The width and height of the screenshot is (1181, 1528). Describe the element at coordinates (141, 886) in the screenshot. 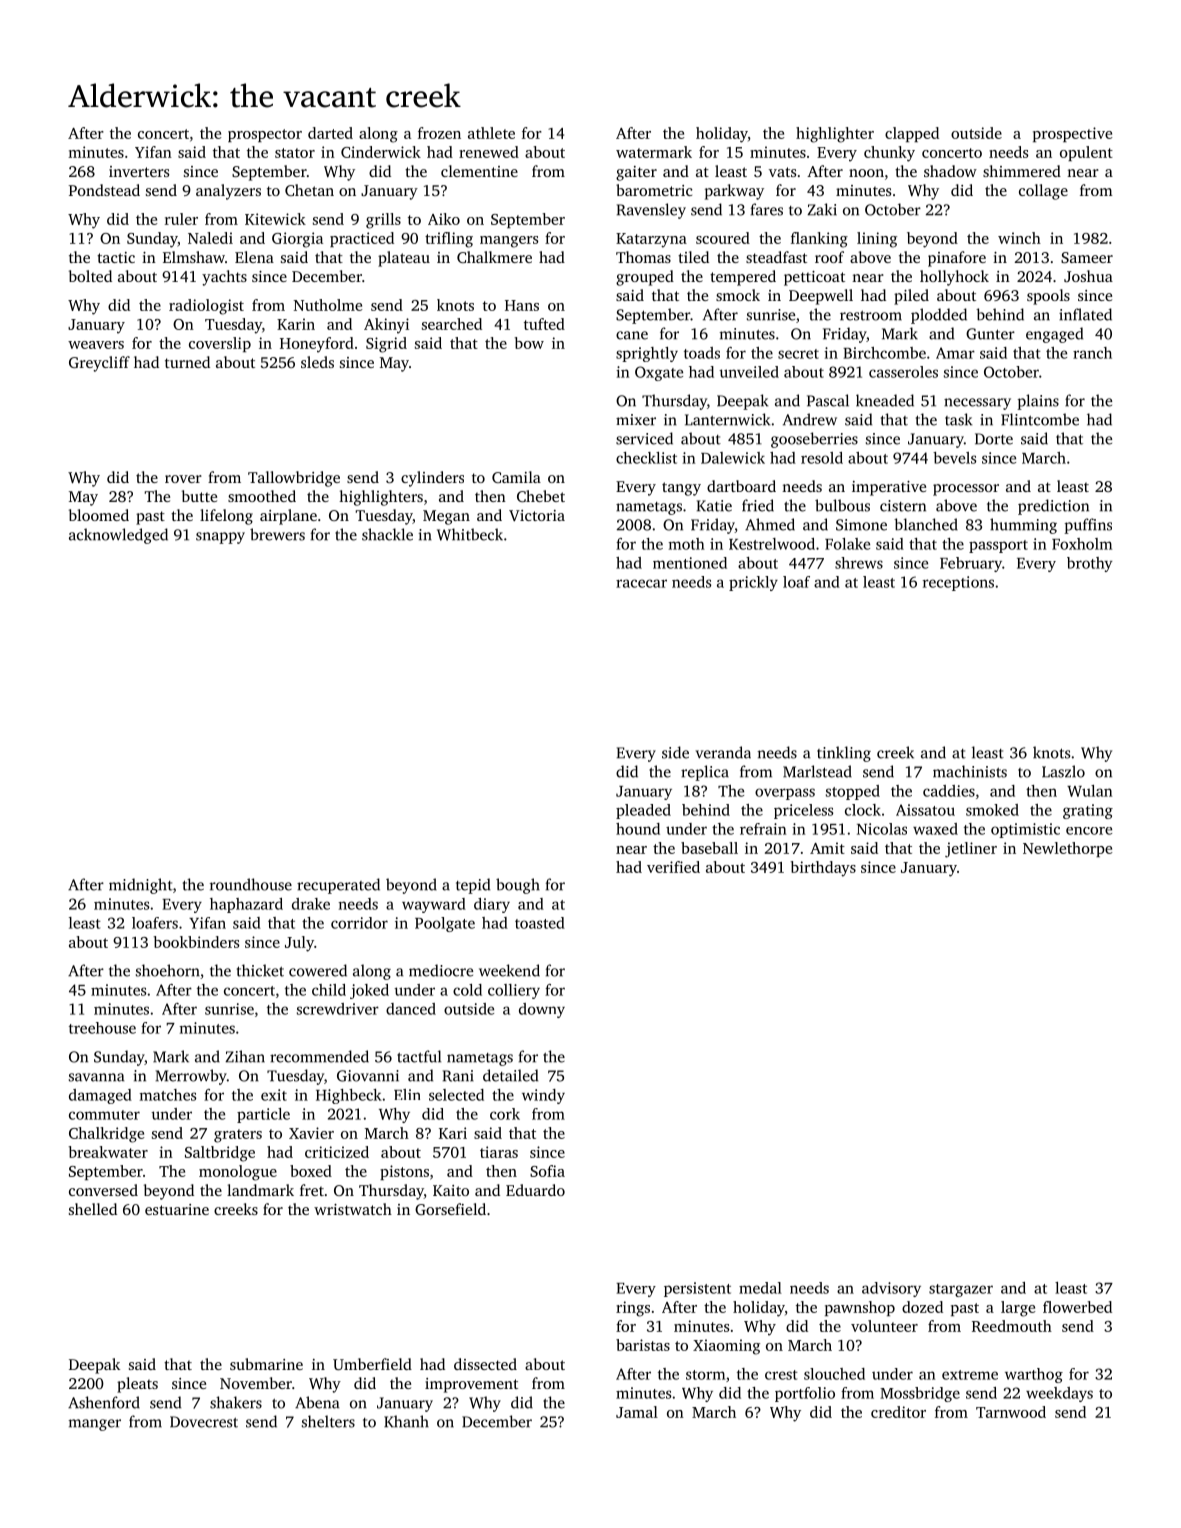

I see `midnight` at that location.
